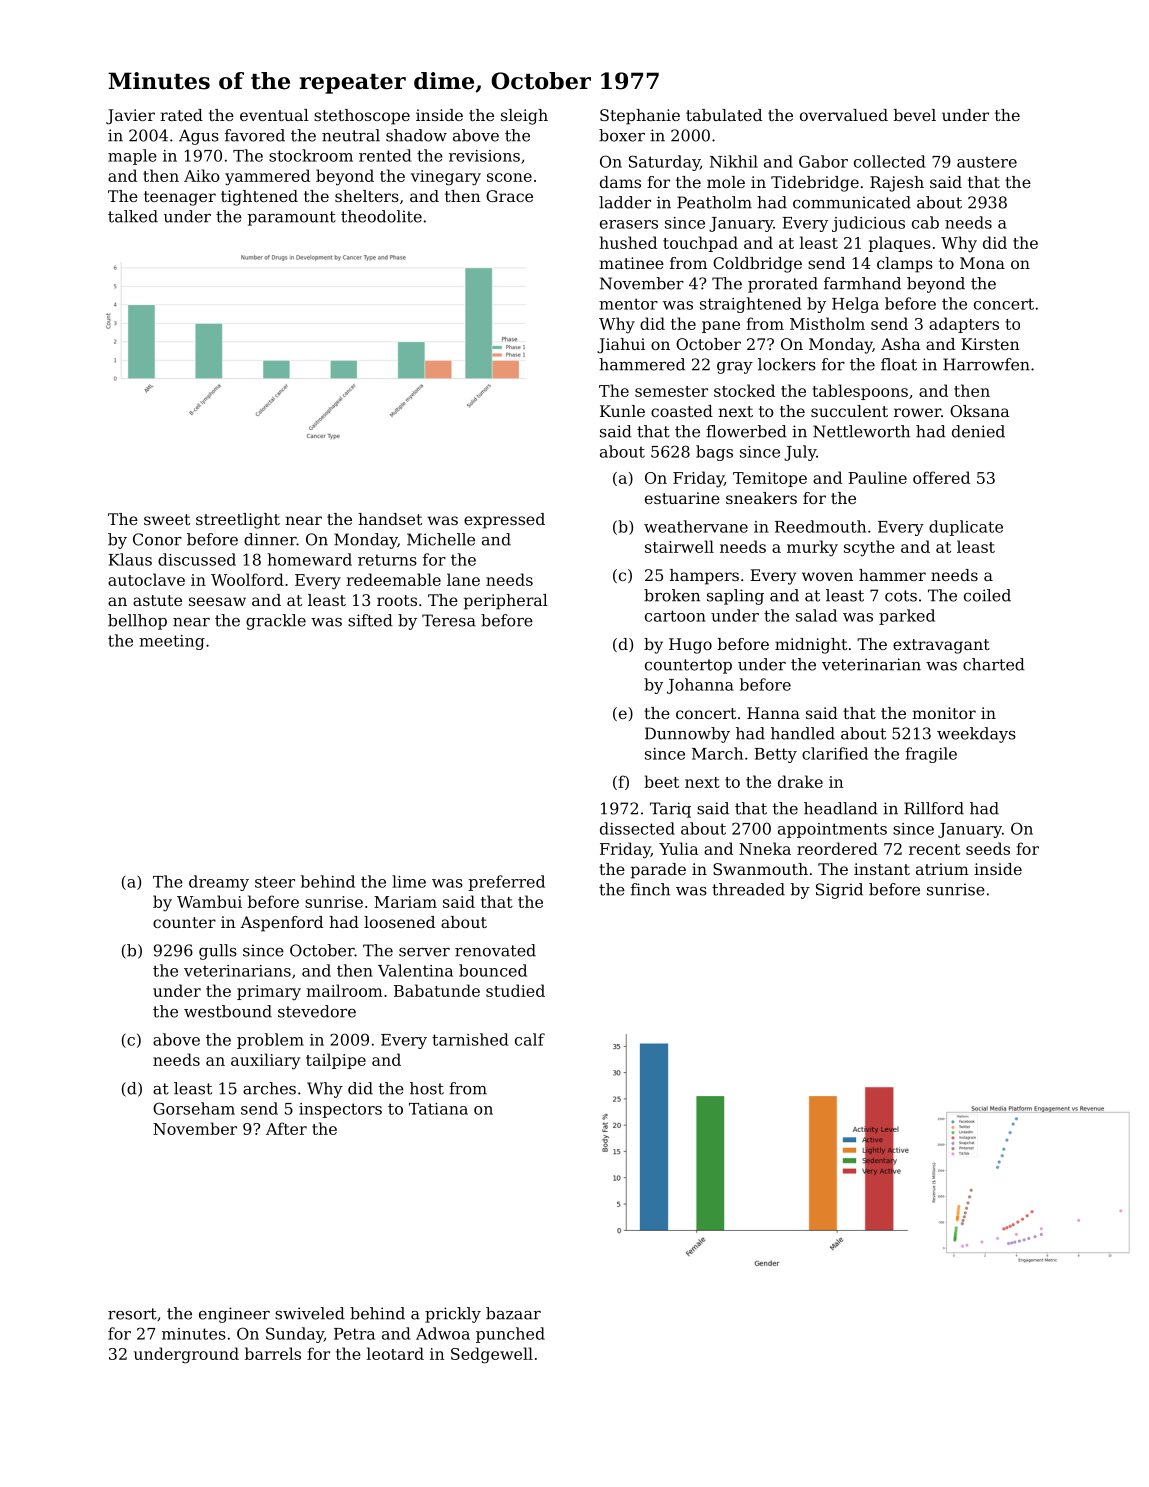 This document has width=1149, height=1487. Describe the element at coordinates (513, 1313) in the document. I see `bazaar` at that location.
